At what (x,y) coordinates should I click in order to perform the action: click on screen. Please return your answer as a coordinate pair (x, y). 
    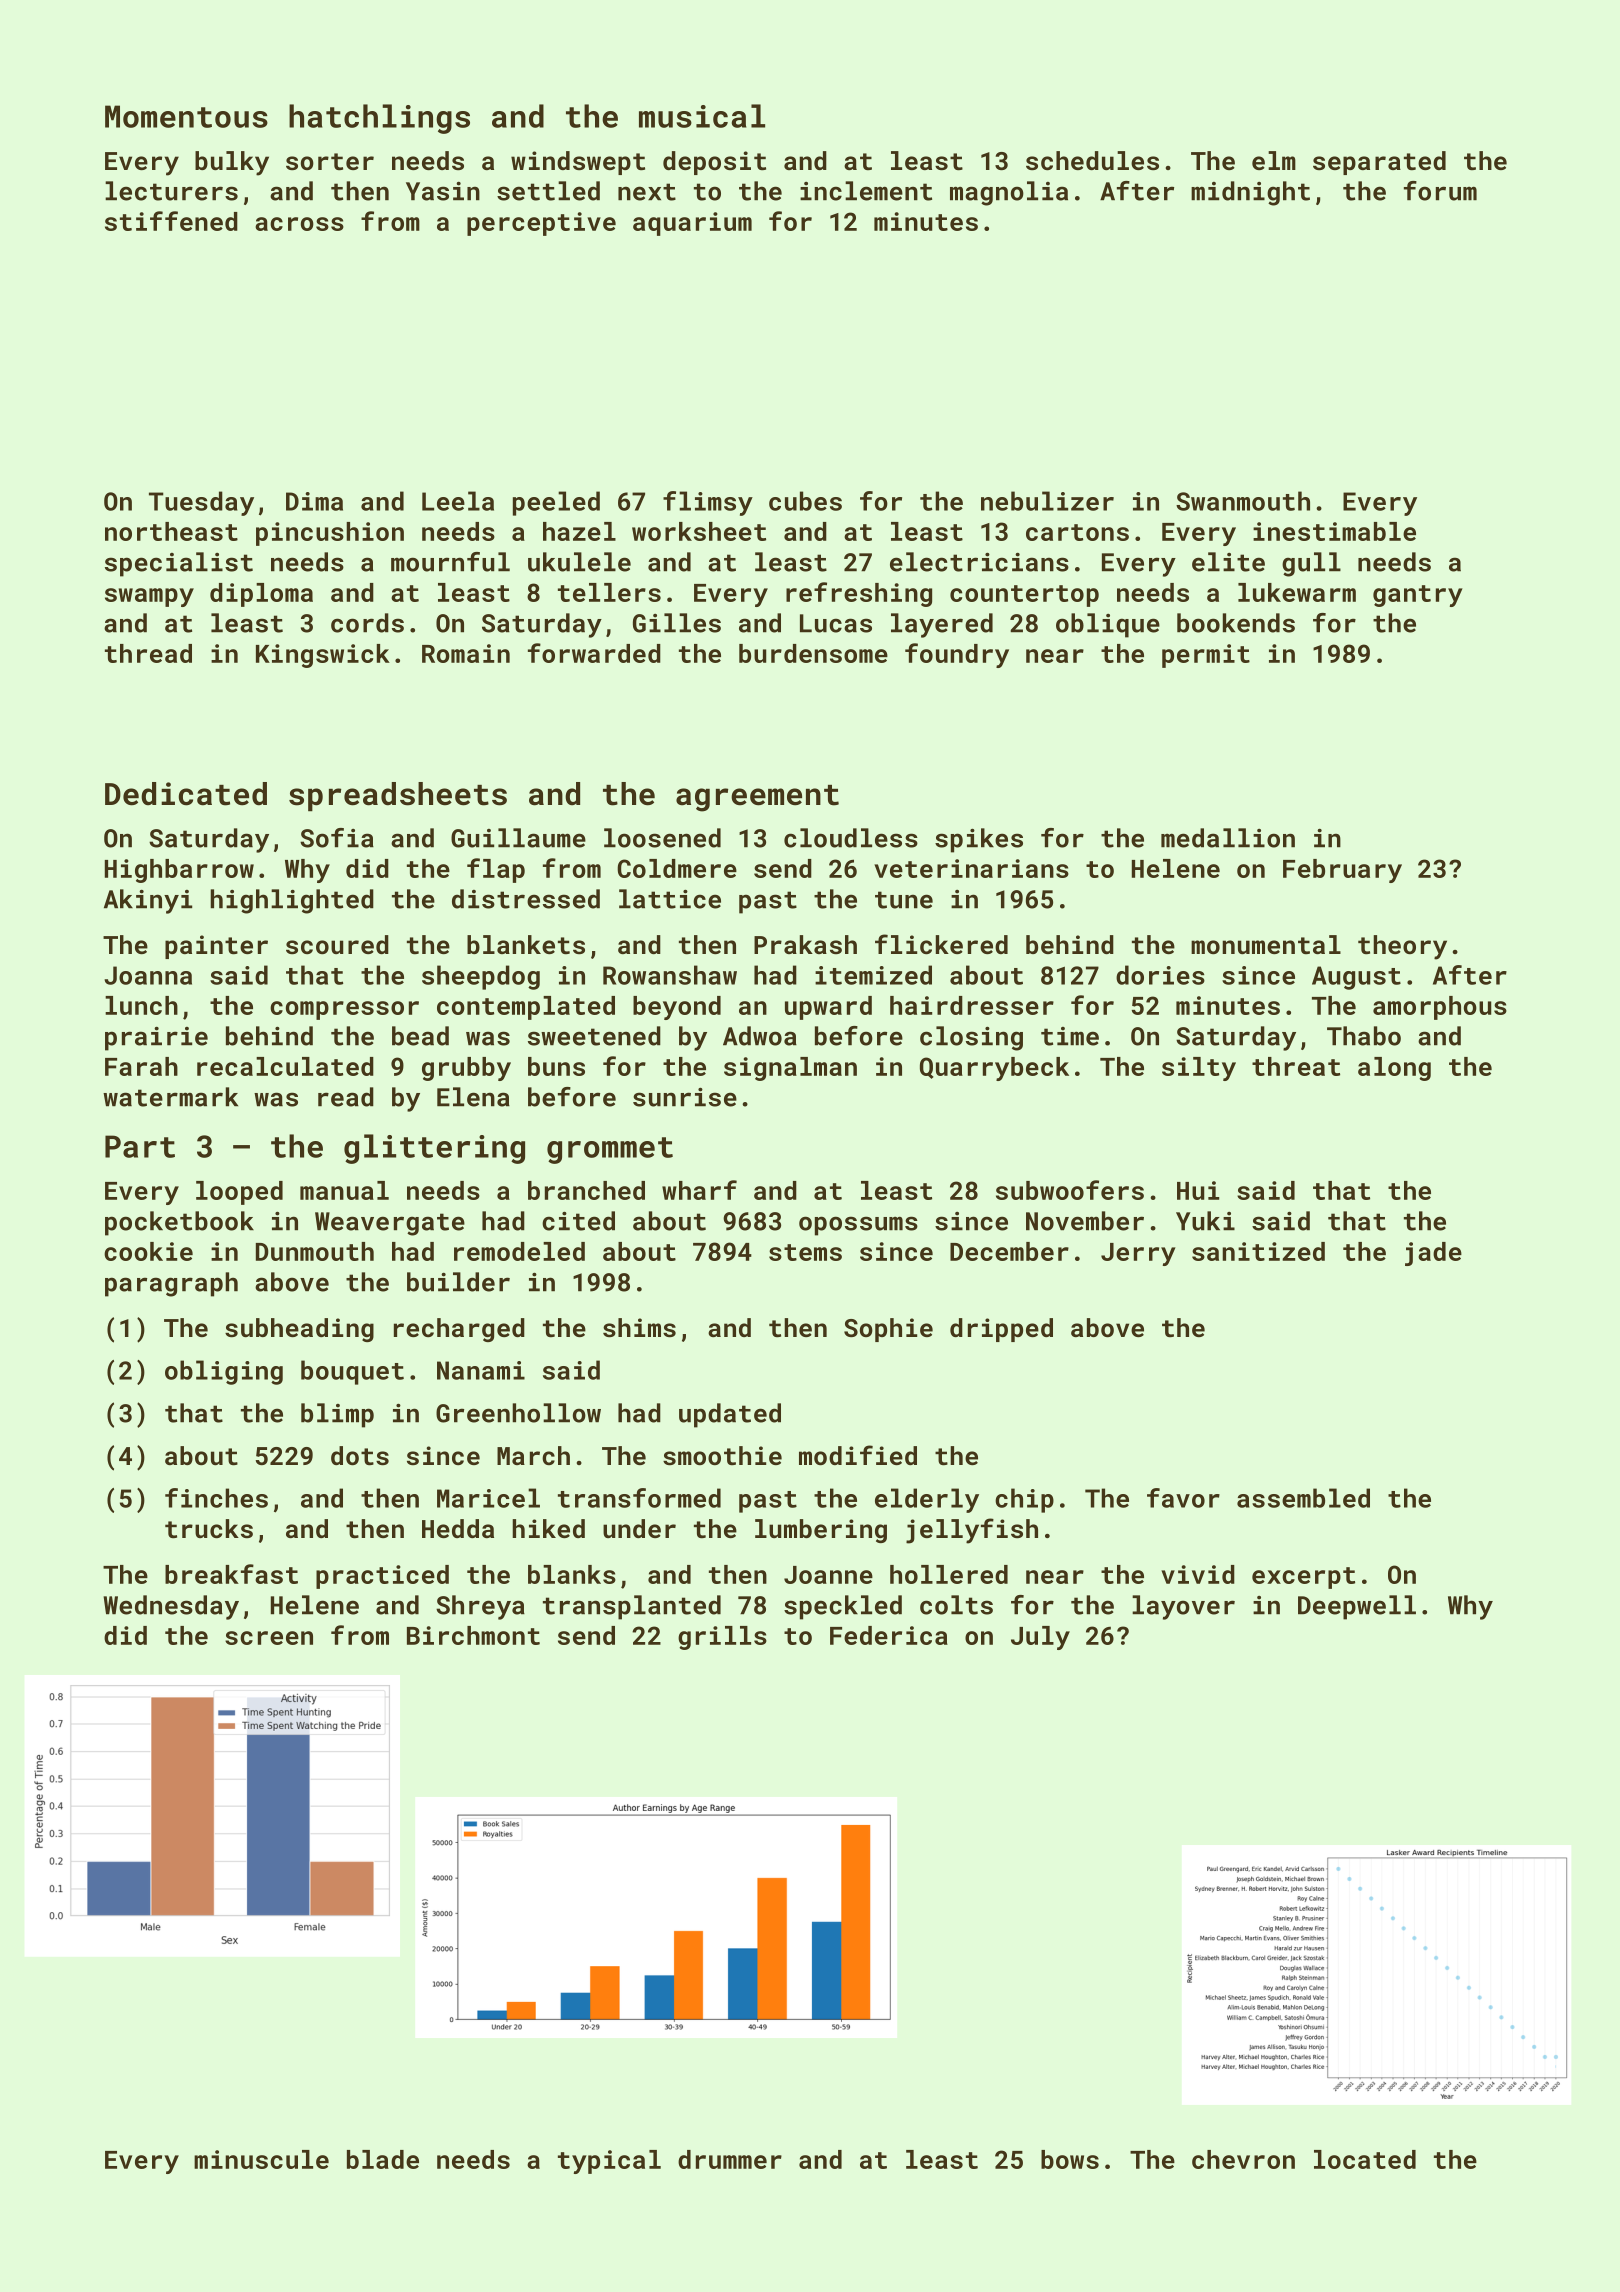
    Looking at the image, I should click on (269, 1638).
